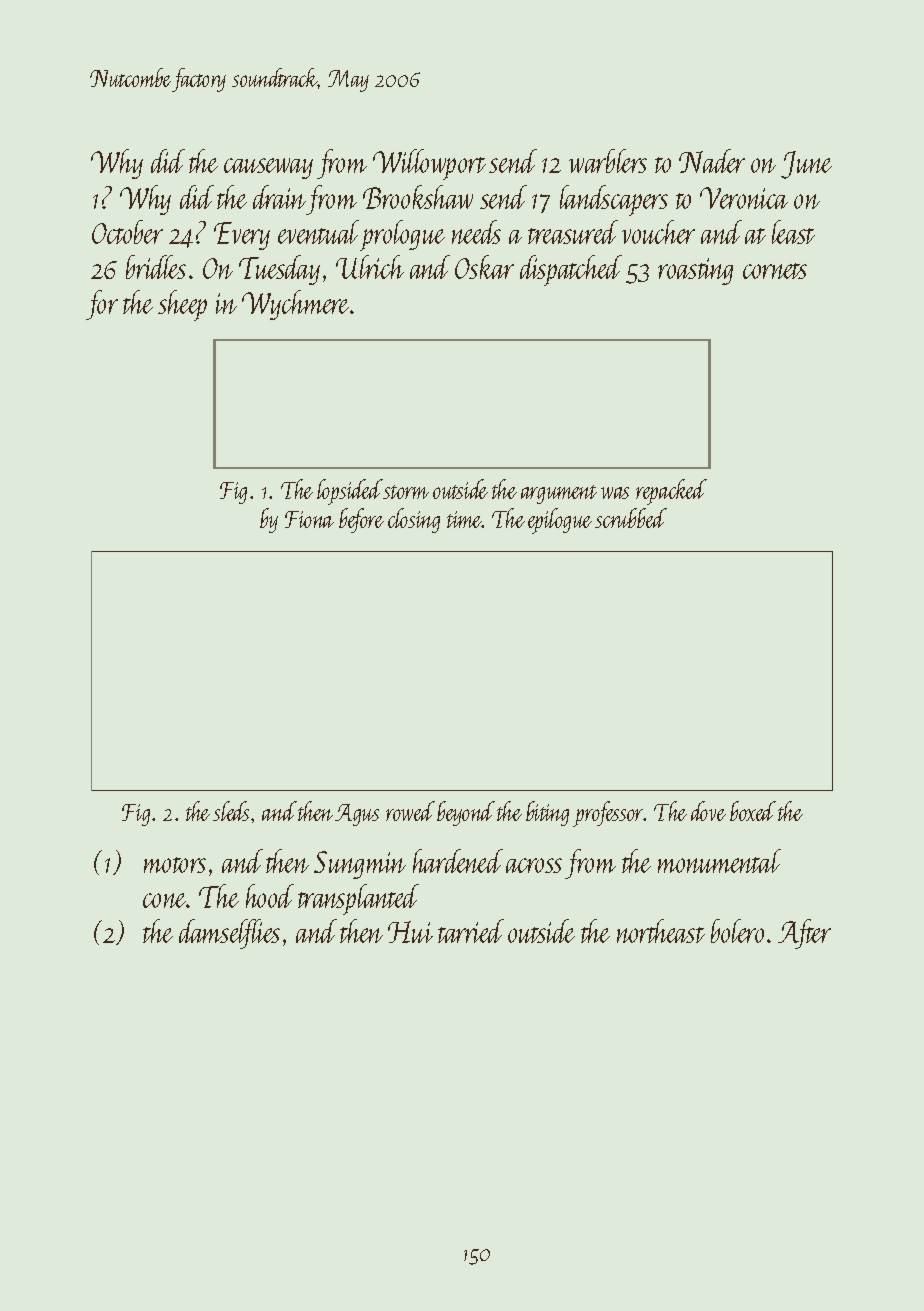  Describe the element at coordinates (661, 931) in the screenshot. I see `northeast` at that location.
